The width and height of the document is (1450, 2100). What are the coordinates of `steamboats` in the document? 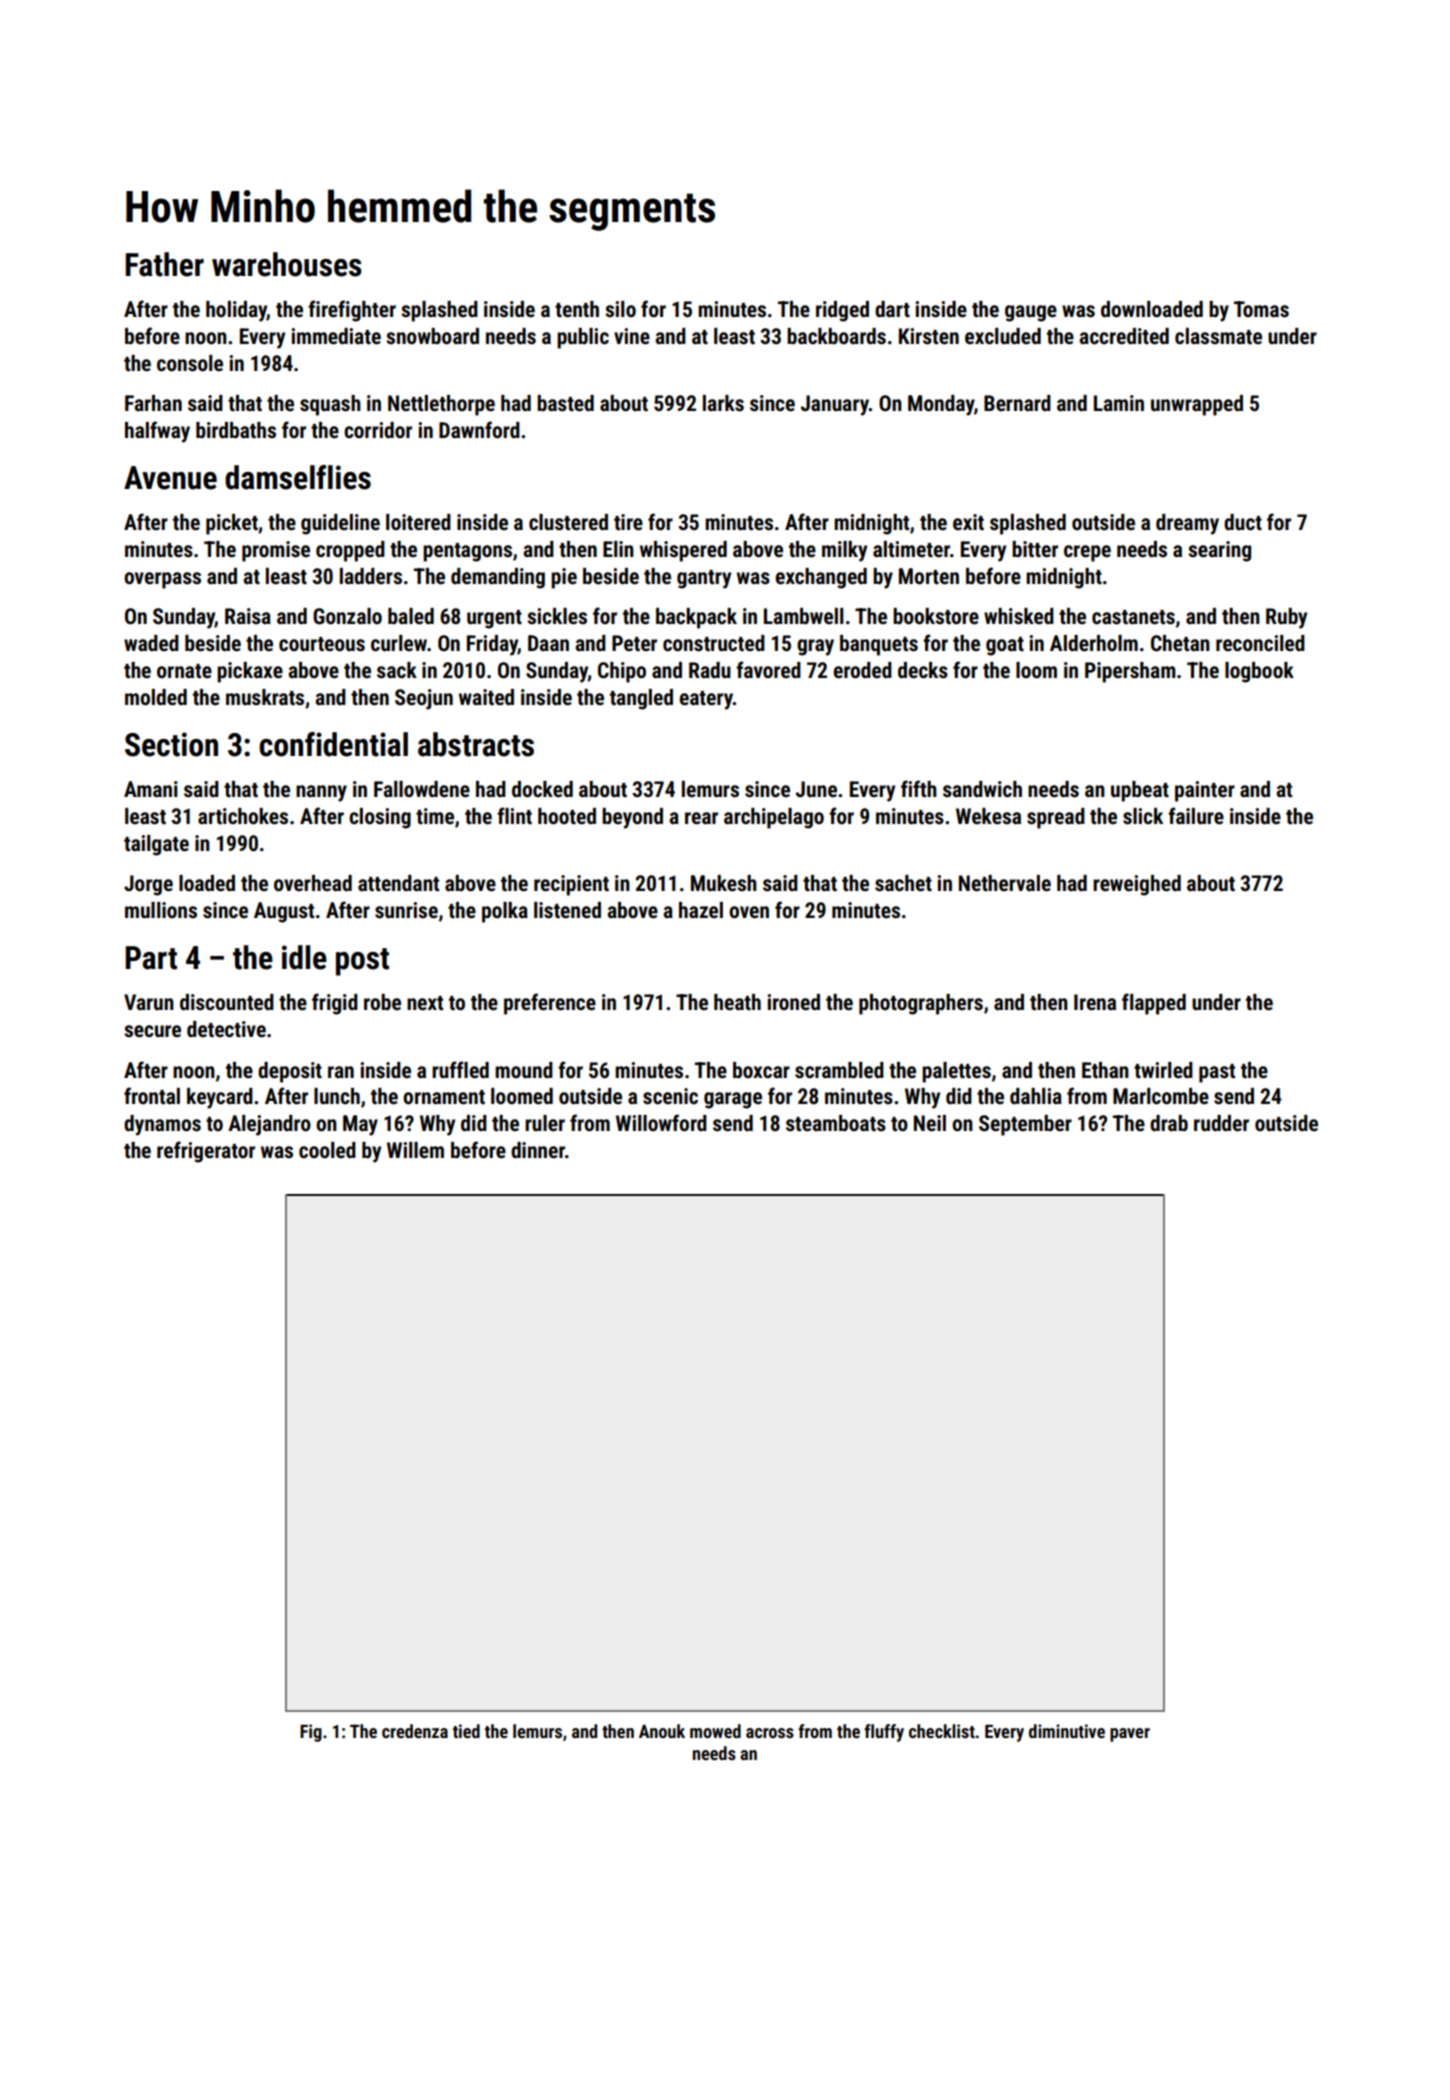 It's located at (836, 1123).
